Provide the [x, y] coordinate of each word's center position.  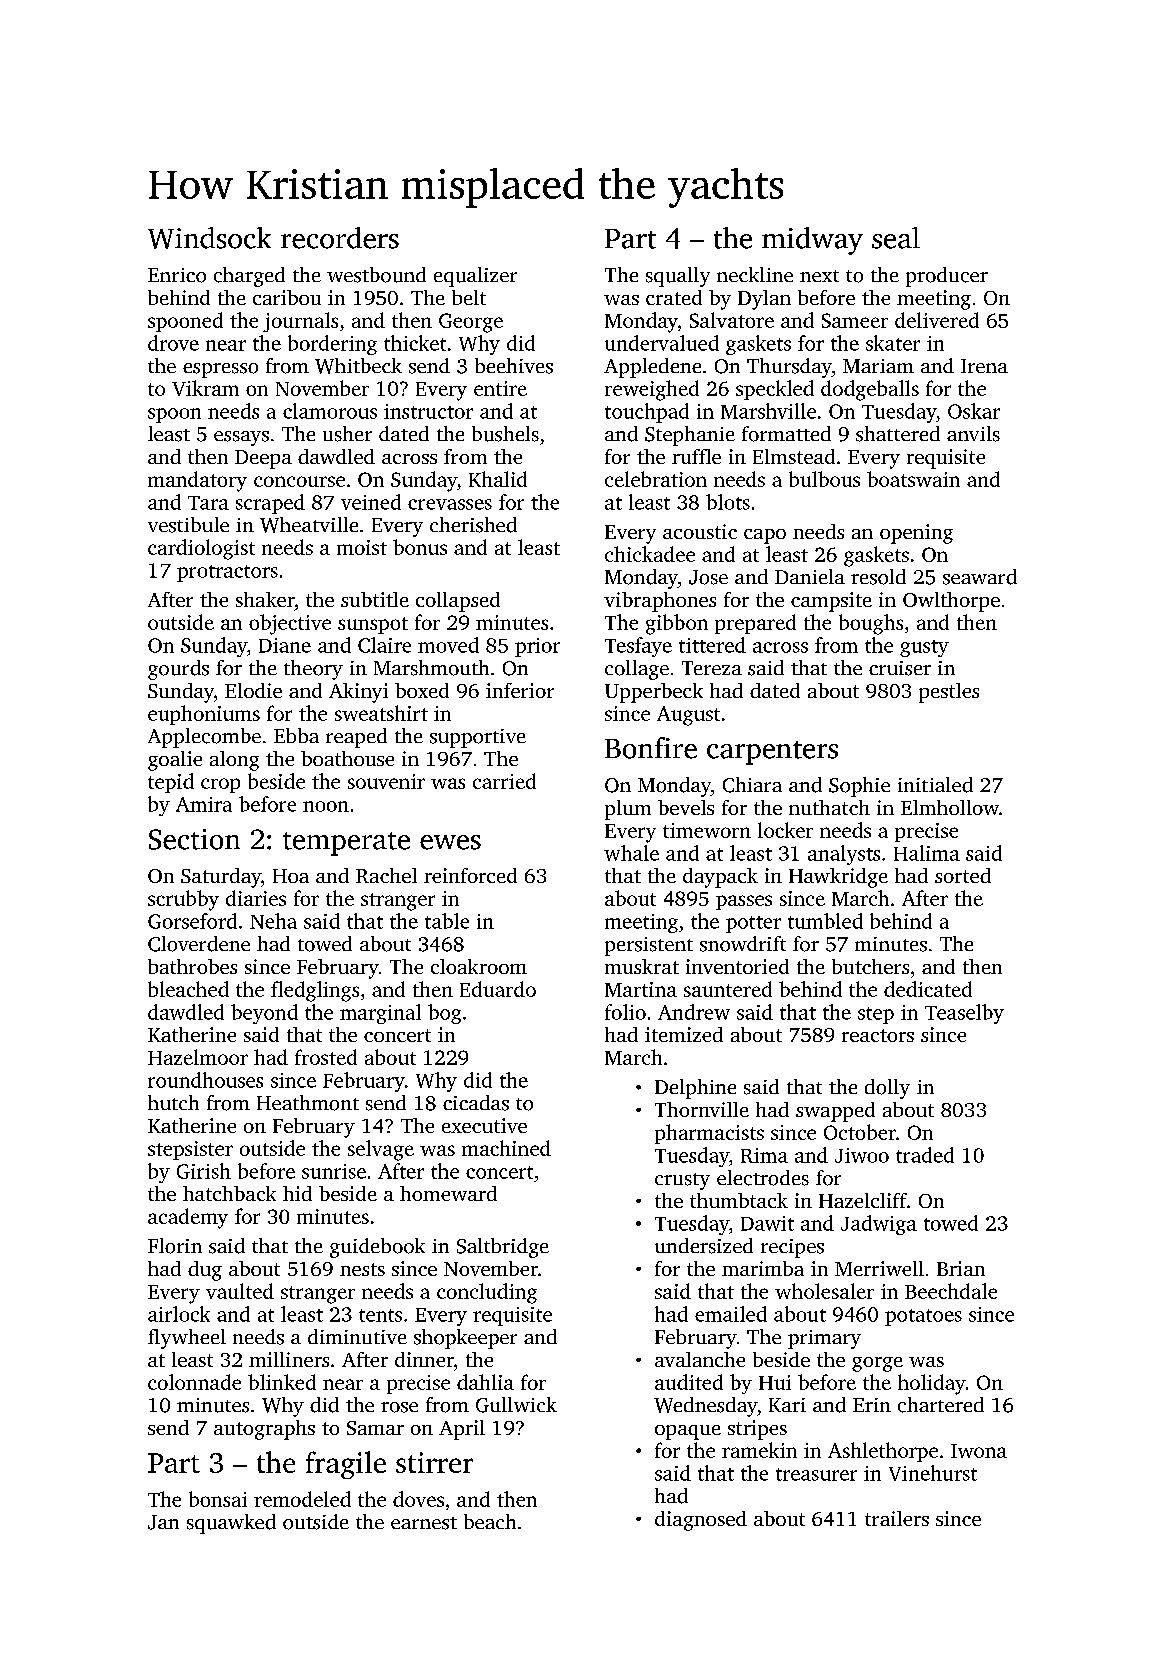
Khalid [498, 479]
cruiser [900, 668]
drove [173, 343]
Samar [375, 1428]
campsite [831, 602]
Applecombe [204, 738]
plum [628, 810]
